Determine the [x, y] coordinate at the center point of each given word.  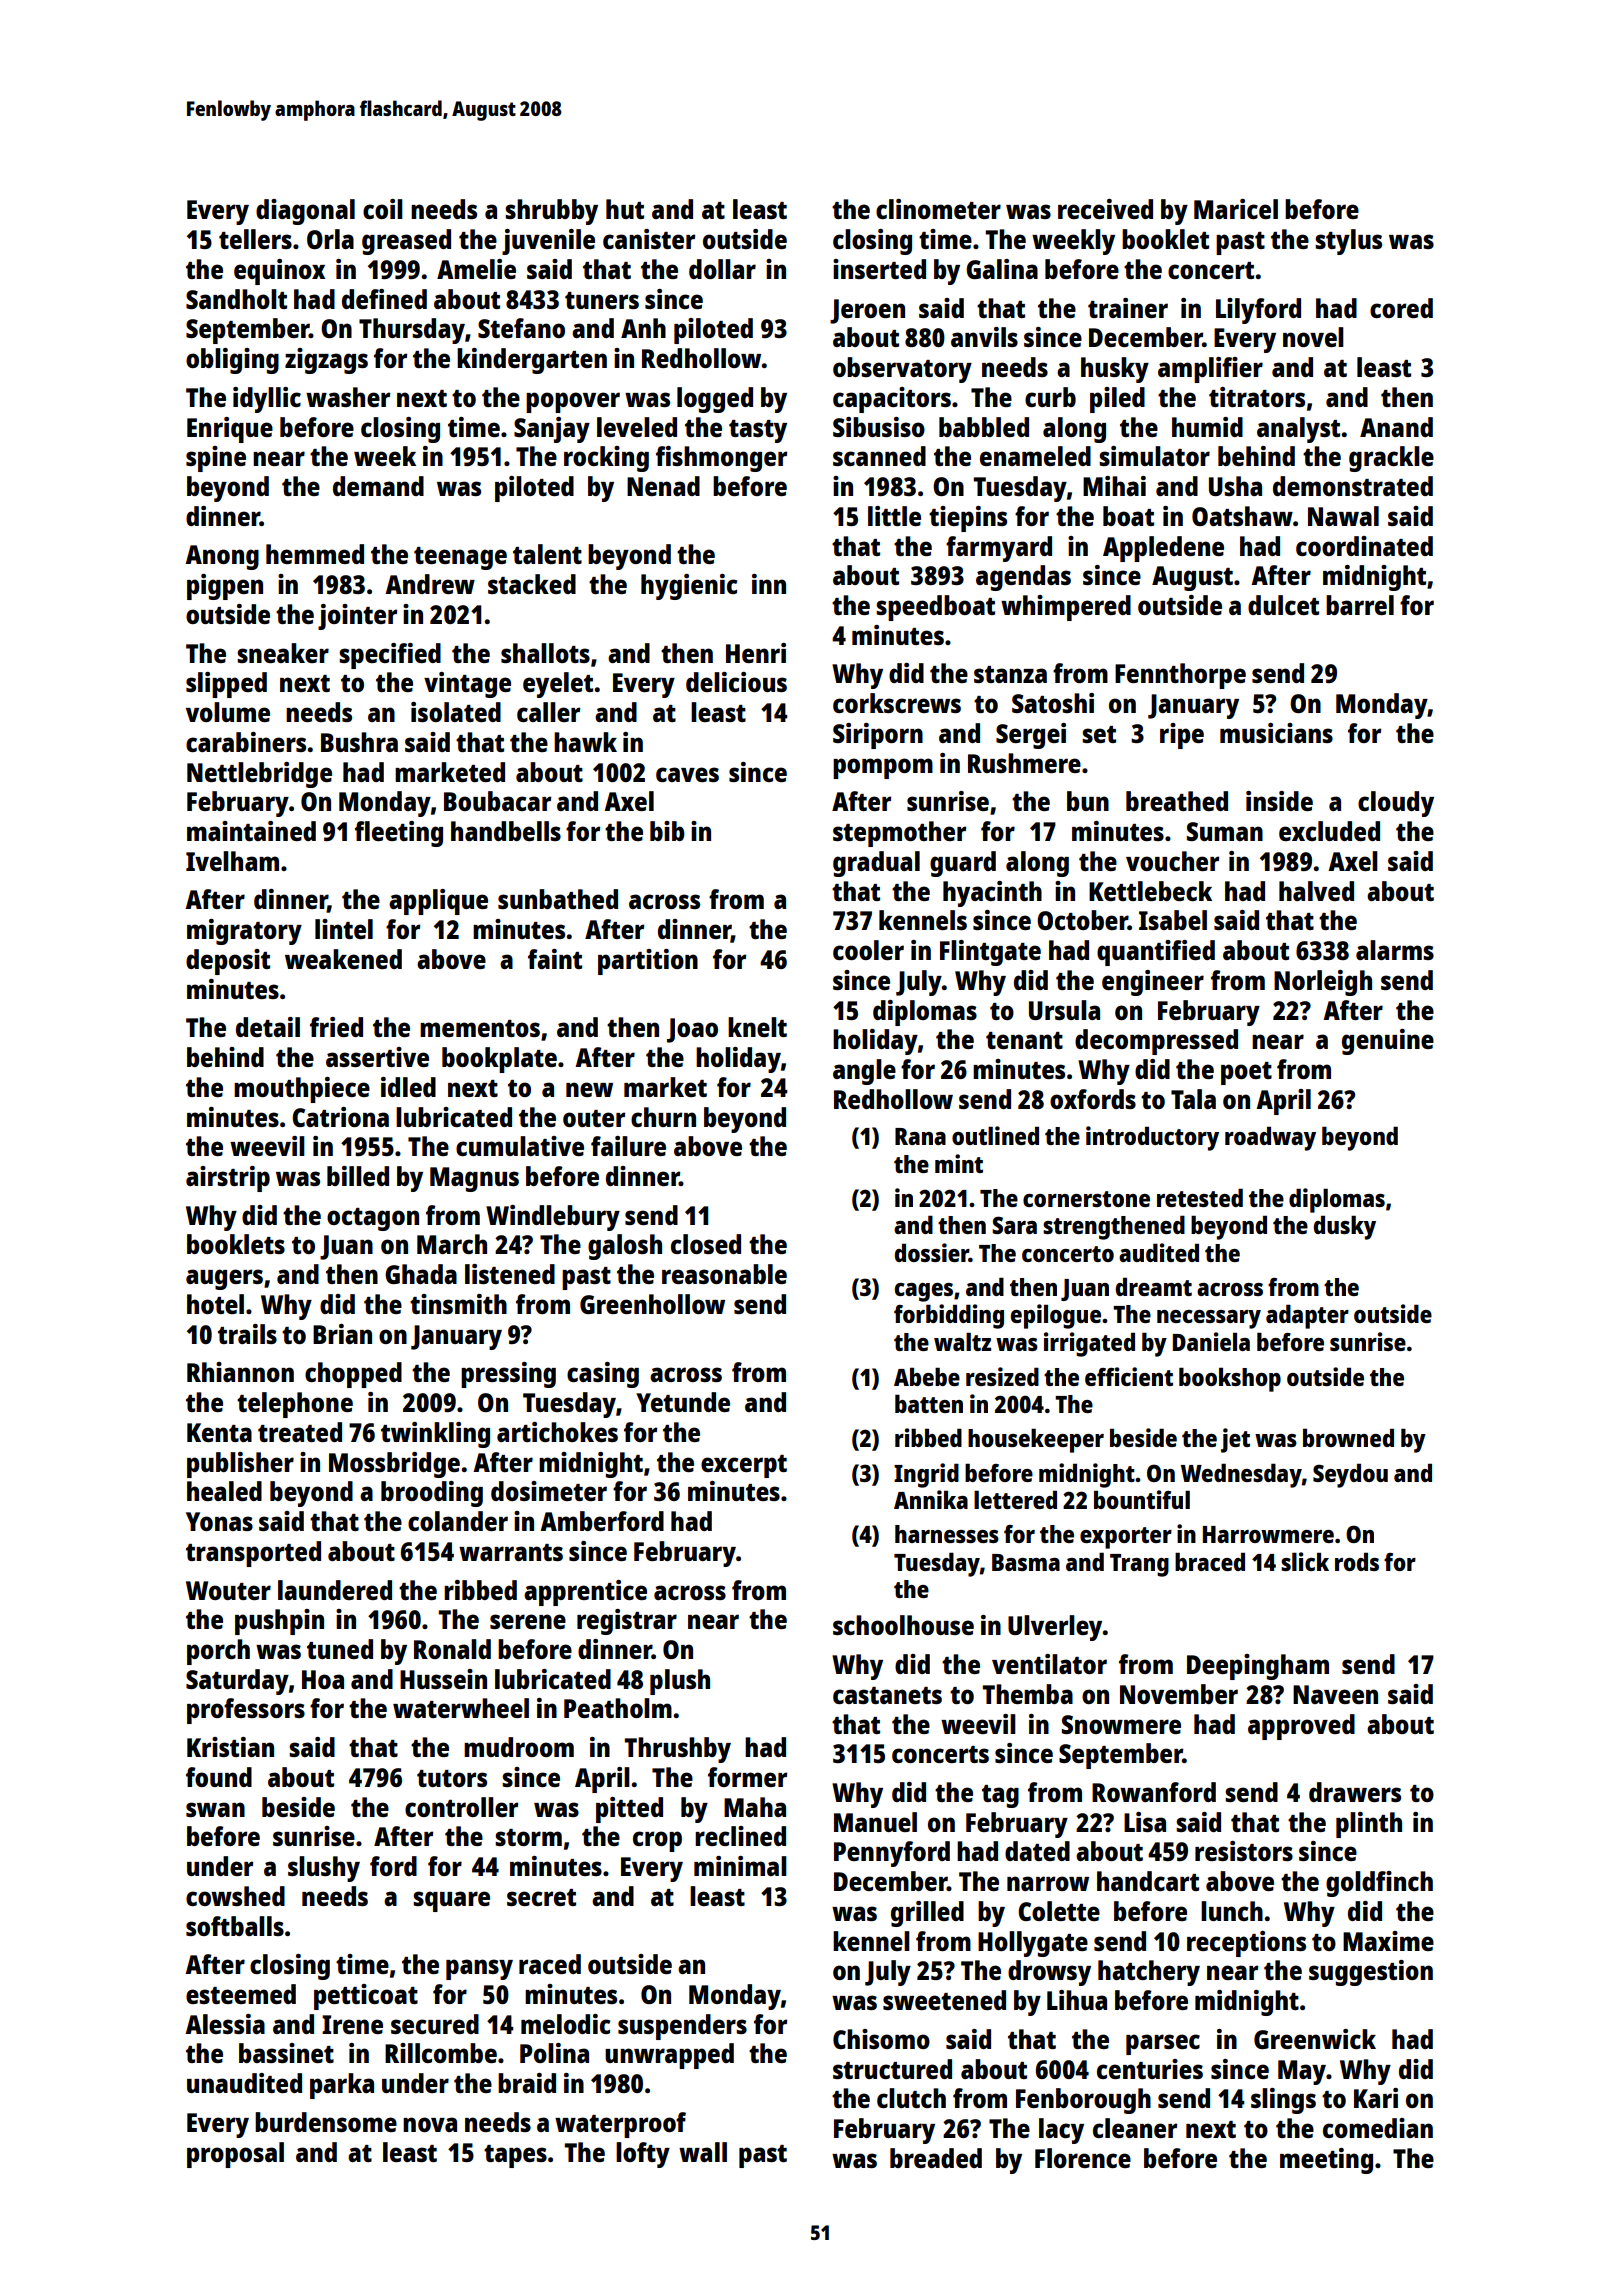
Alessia [225, 2024]
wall [703, 2152]
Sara [1014, 1225]
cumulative [520, 1146]
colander [458, 1521]
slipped [226, 685]
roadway [1270, 1138]
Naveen [1335, 1694]
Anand [1396, 427]
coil [383, 209]
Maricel [1236, 209]
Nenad [663, 486]
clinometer [938, 209]
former [747, 1777]
